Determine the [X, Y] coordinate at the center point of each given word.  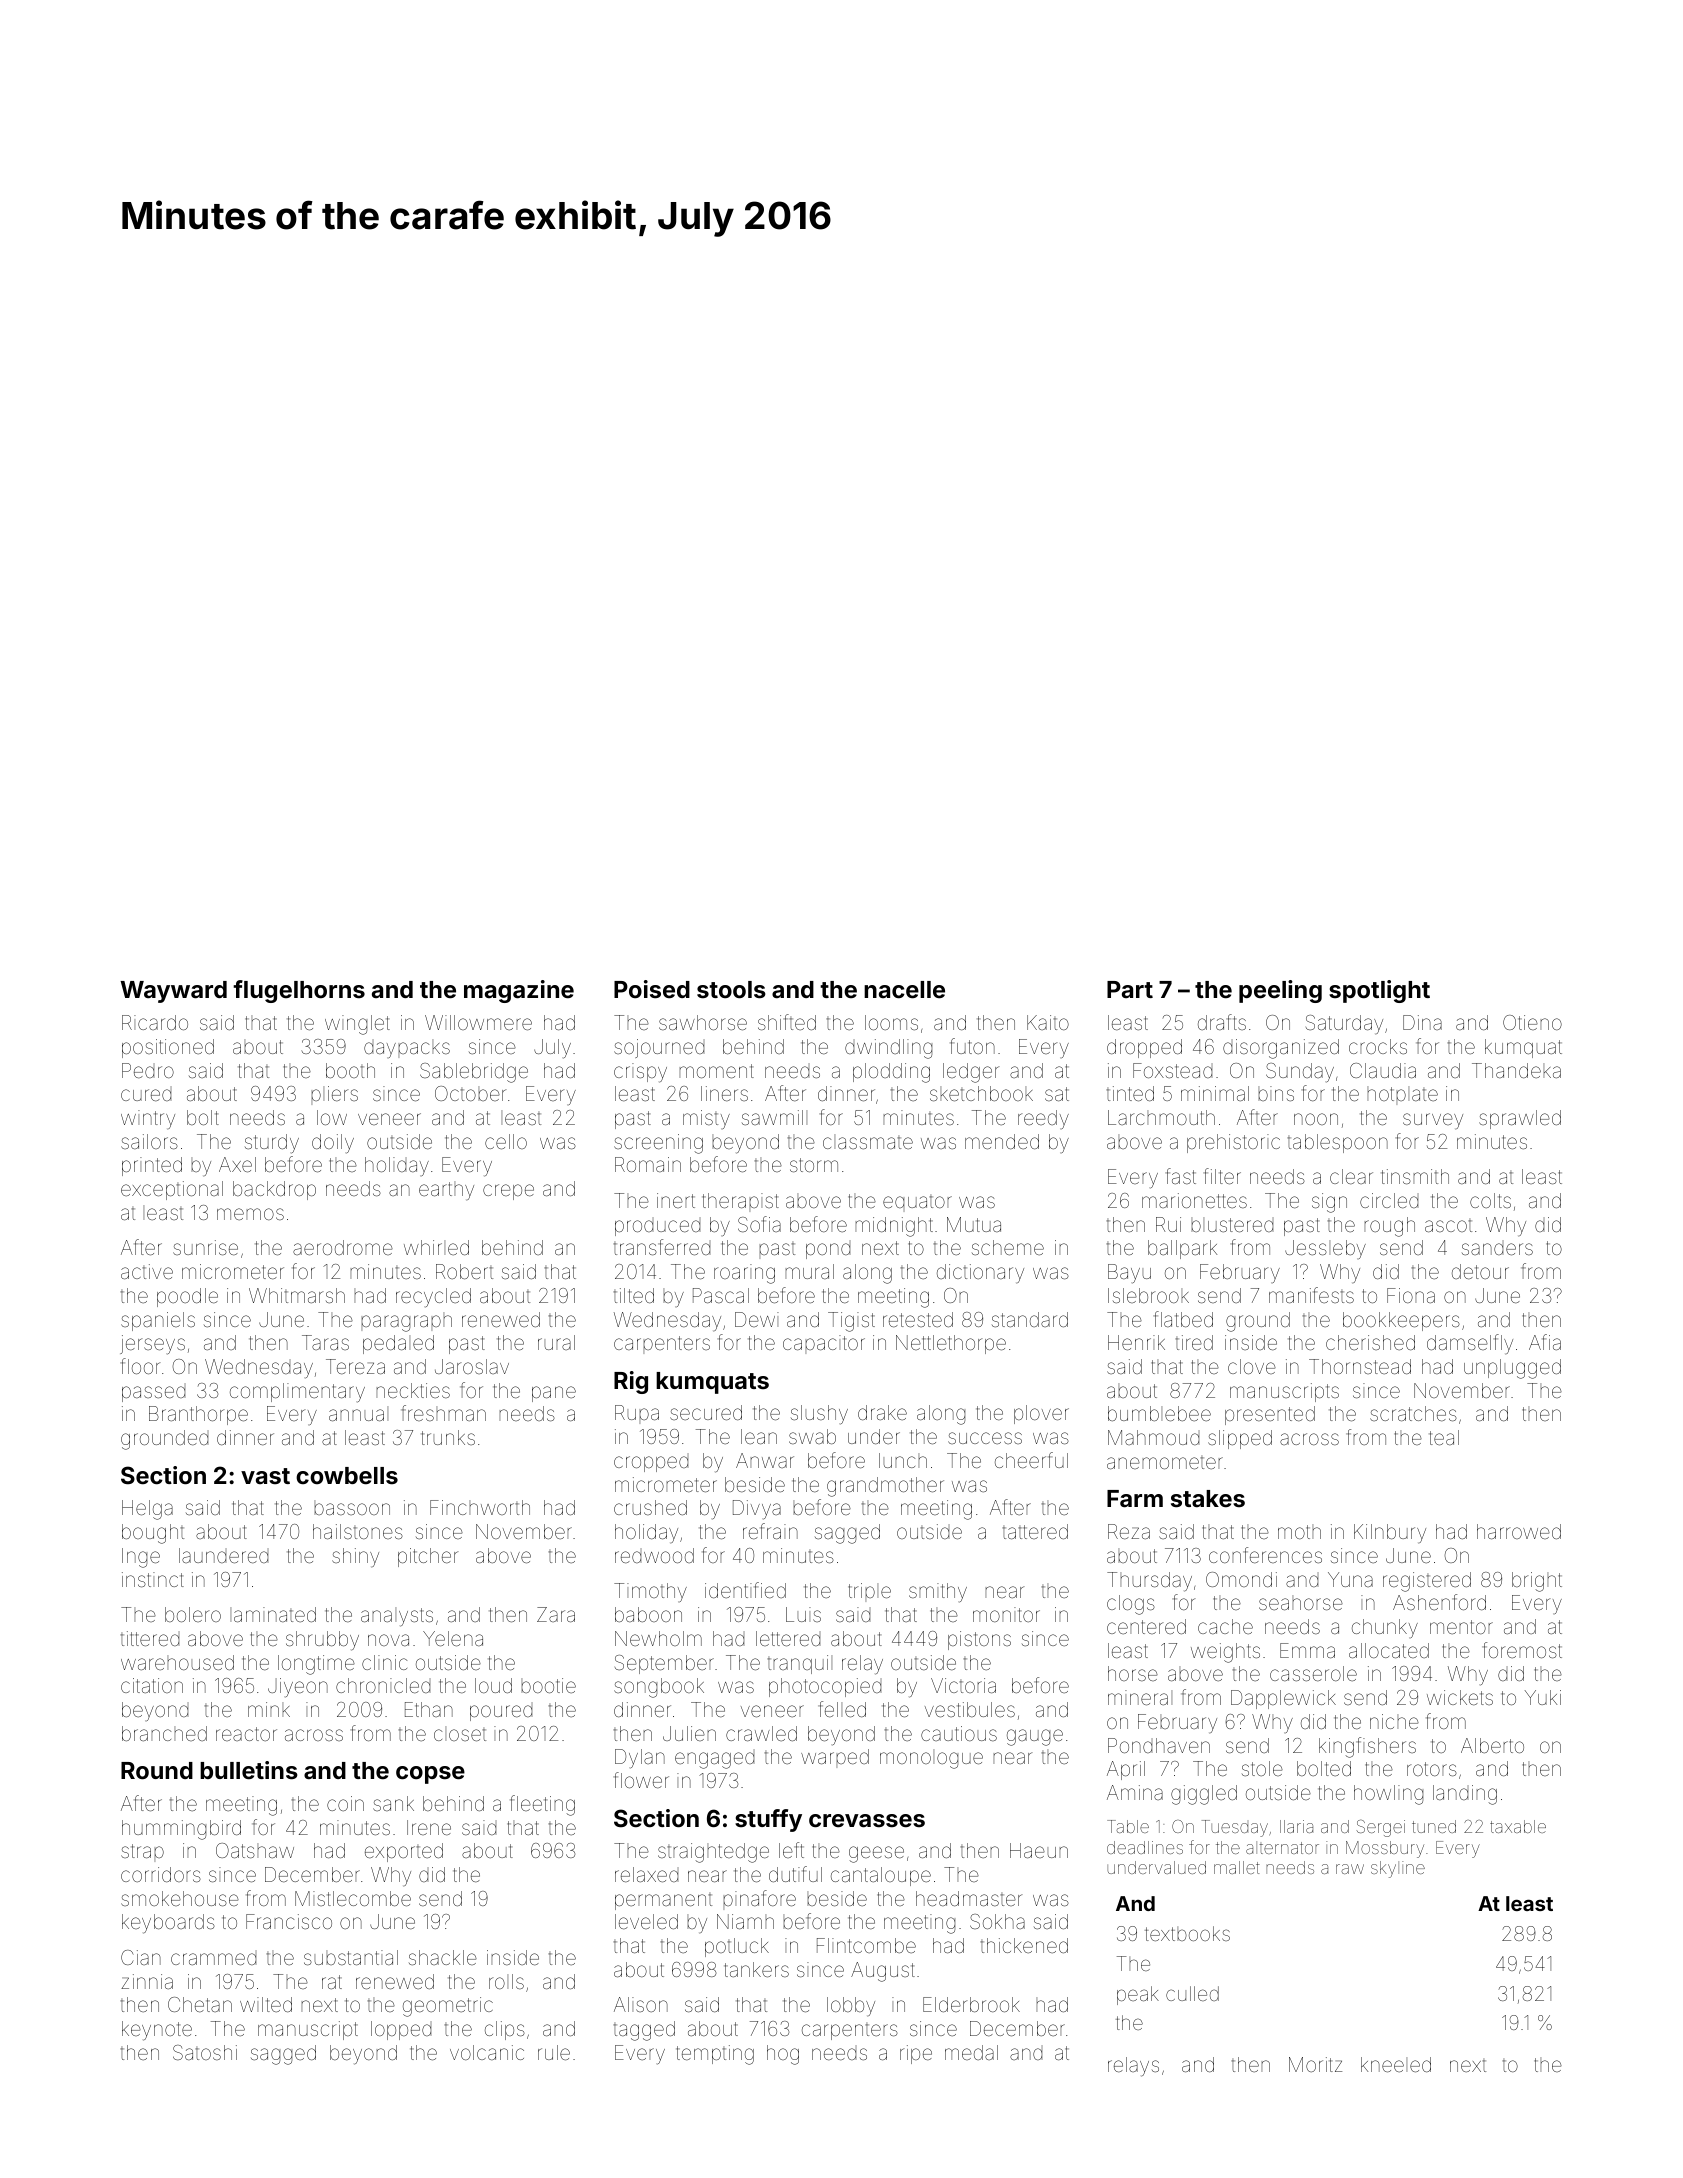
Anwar [765, 1460]
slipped [1240, 1439]
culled [1192, 1993]
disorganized [1281, 1049]
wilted [266, 2004]
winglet [357, 1025]
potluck [737, 1947]
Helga [147, 1510]
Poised [652, 989]
